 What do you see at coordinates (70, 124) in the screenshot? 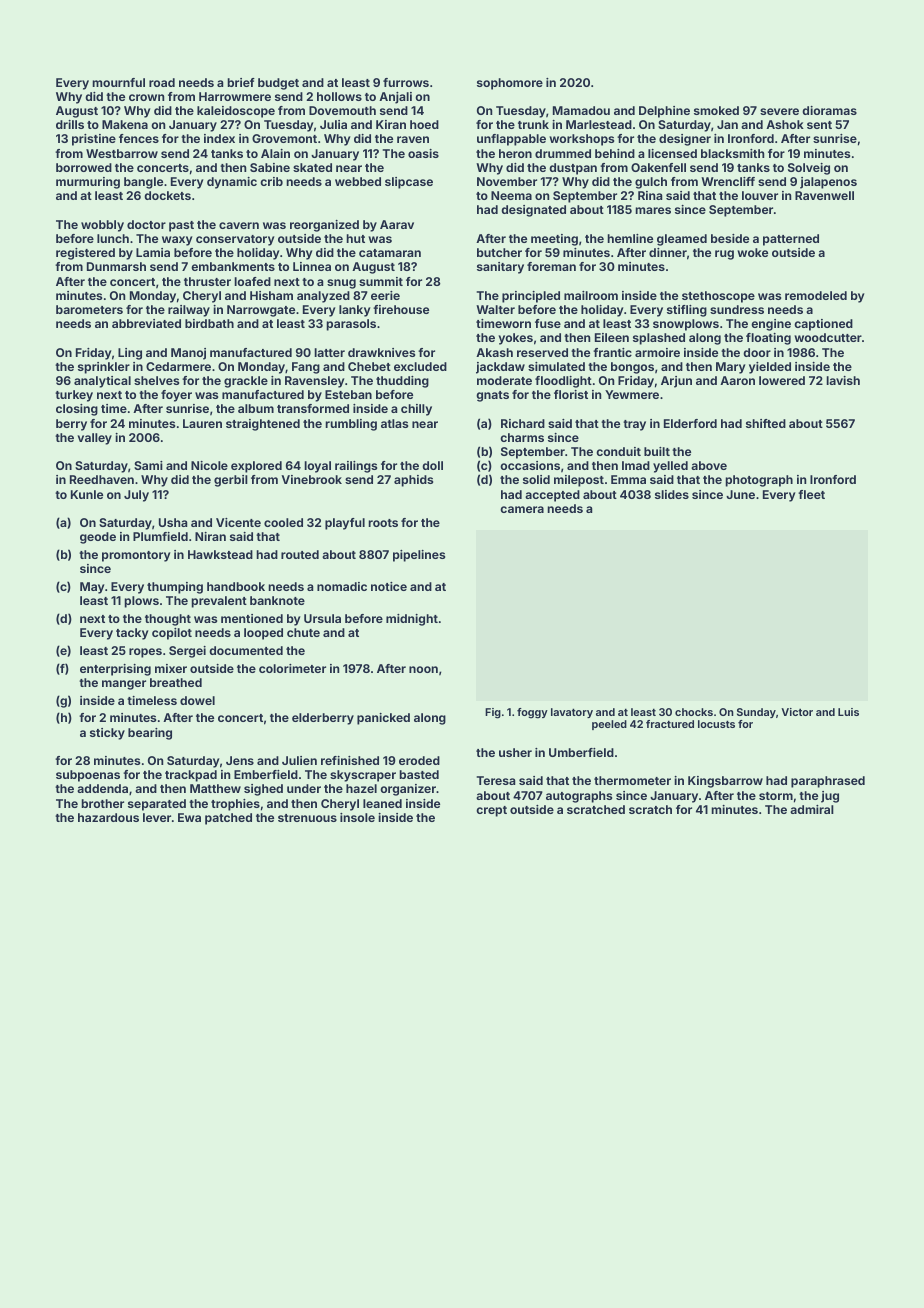
I see `drills` at bounding box center [70, 124].
